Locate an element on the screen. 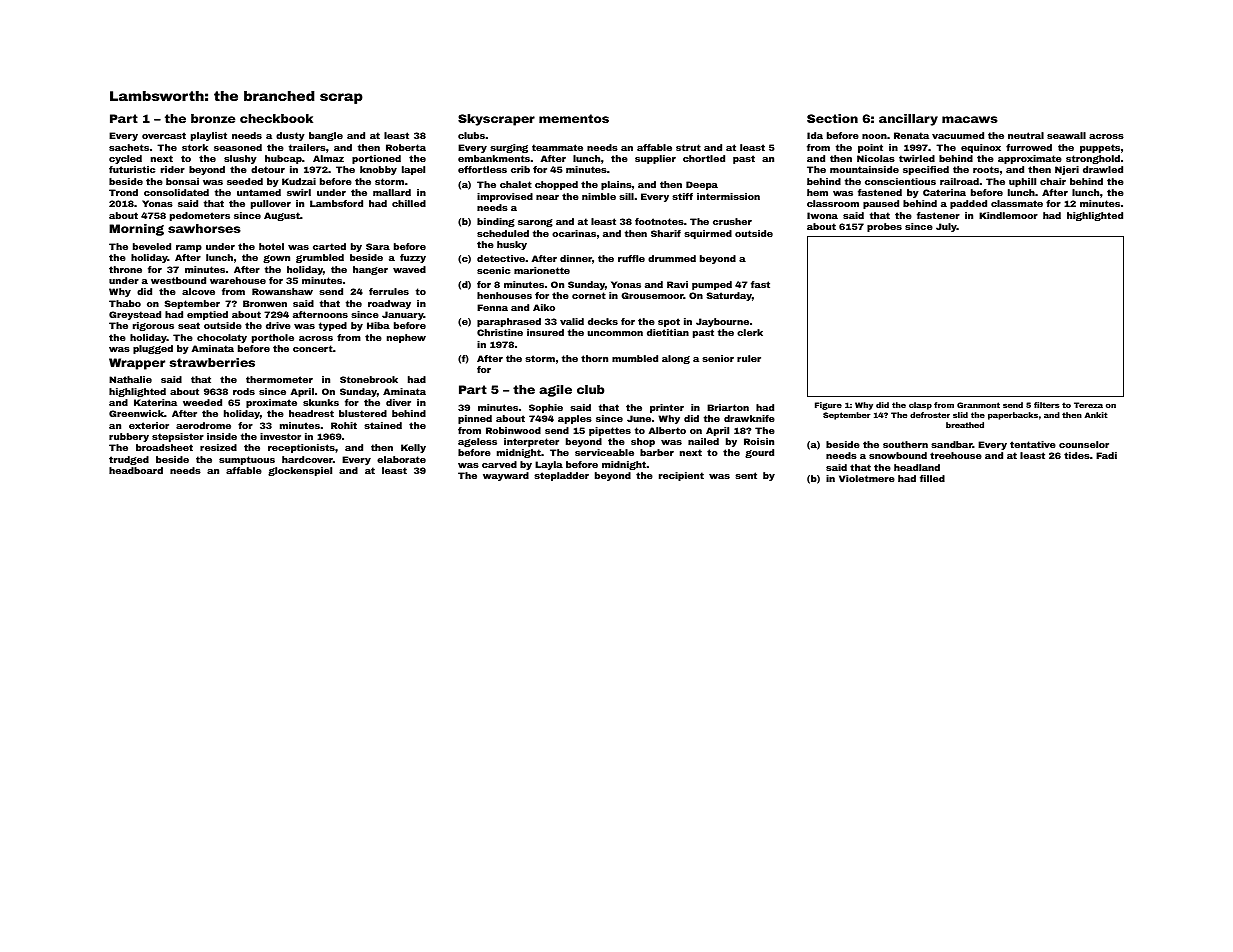 The image size is (1233, 952). ruler is located at coordinates (749, 358).
